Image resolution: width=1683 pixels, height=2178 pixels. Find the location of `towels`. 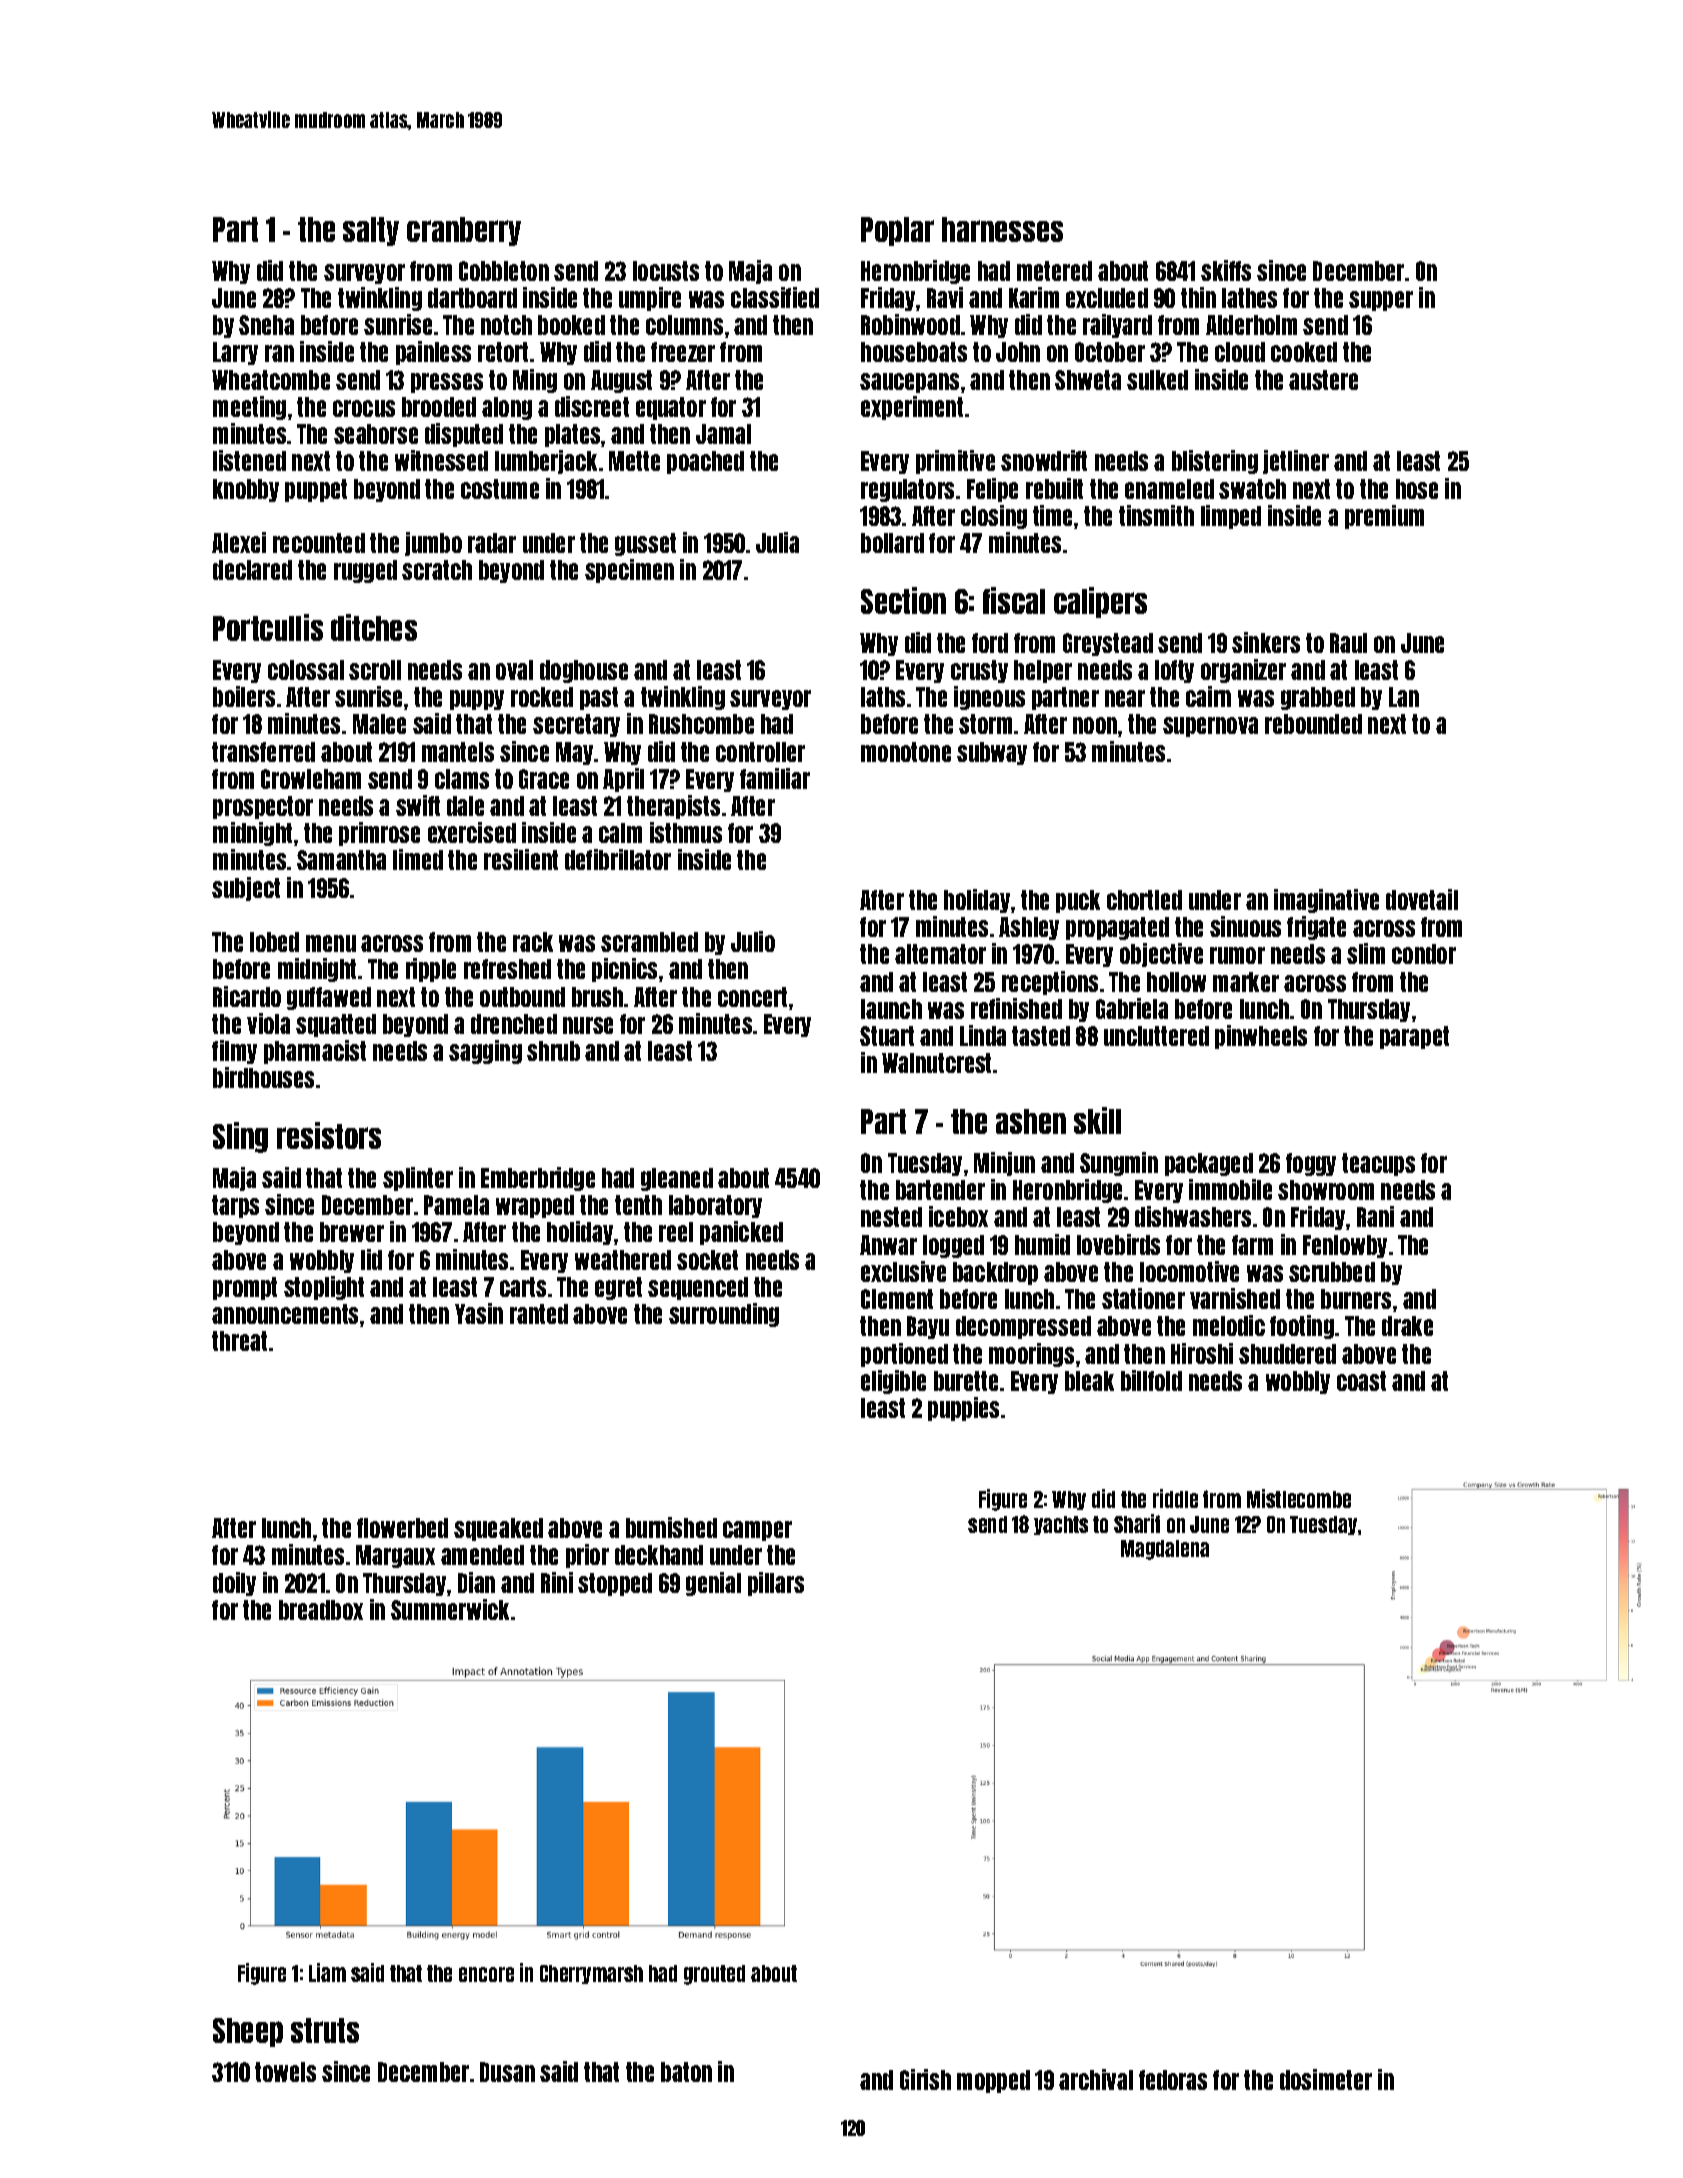

towels is located at coordinates (285, 2072).
